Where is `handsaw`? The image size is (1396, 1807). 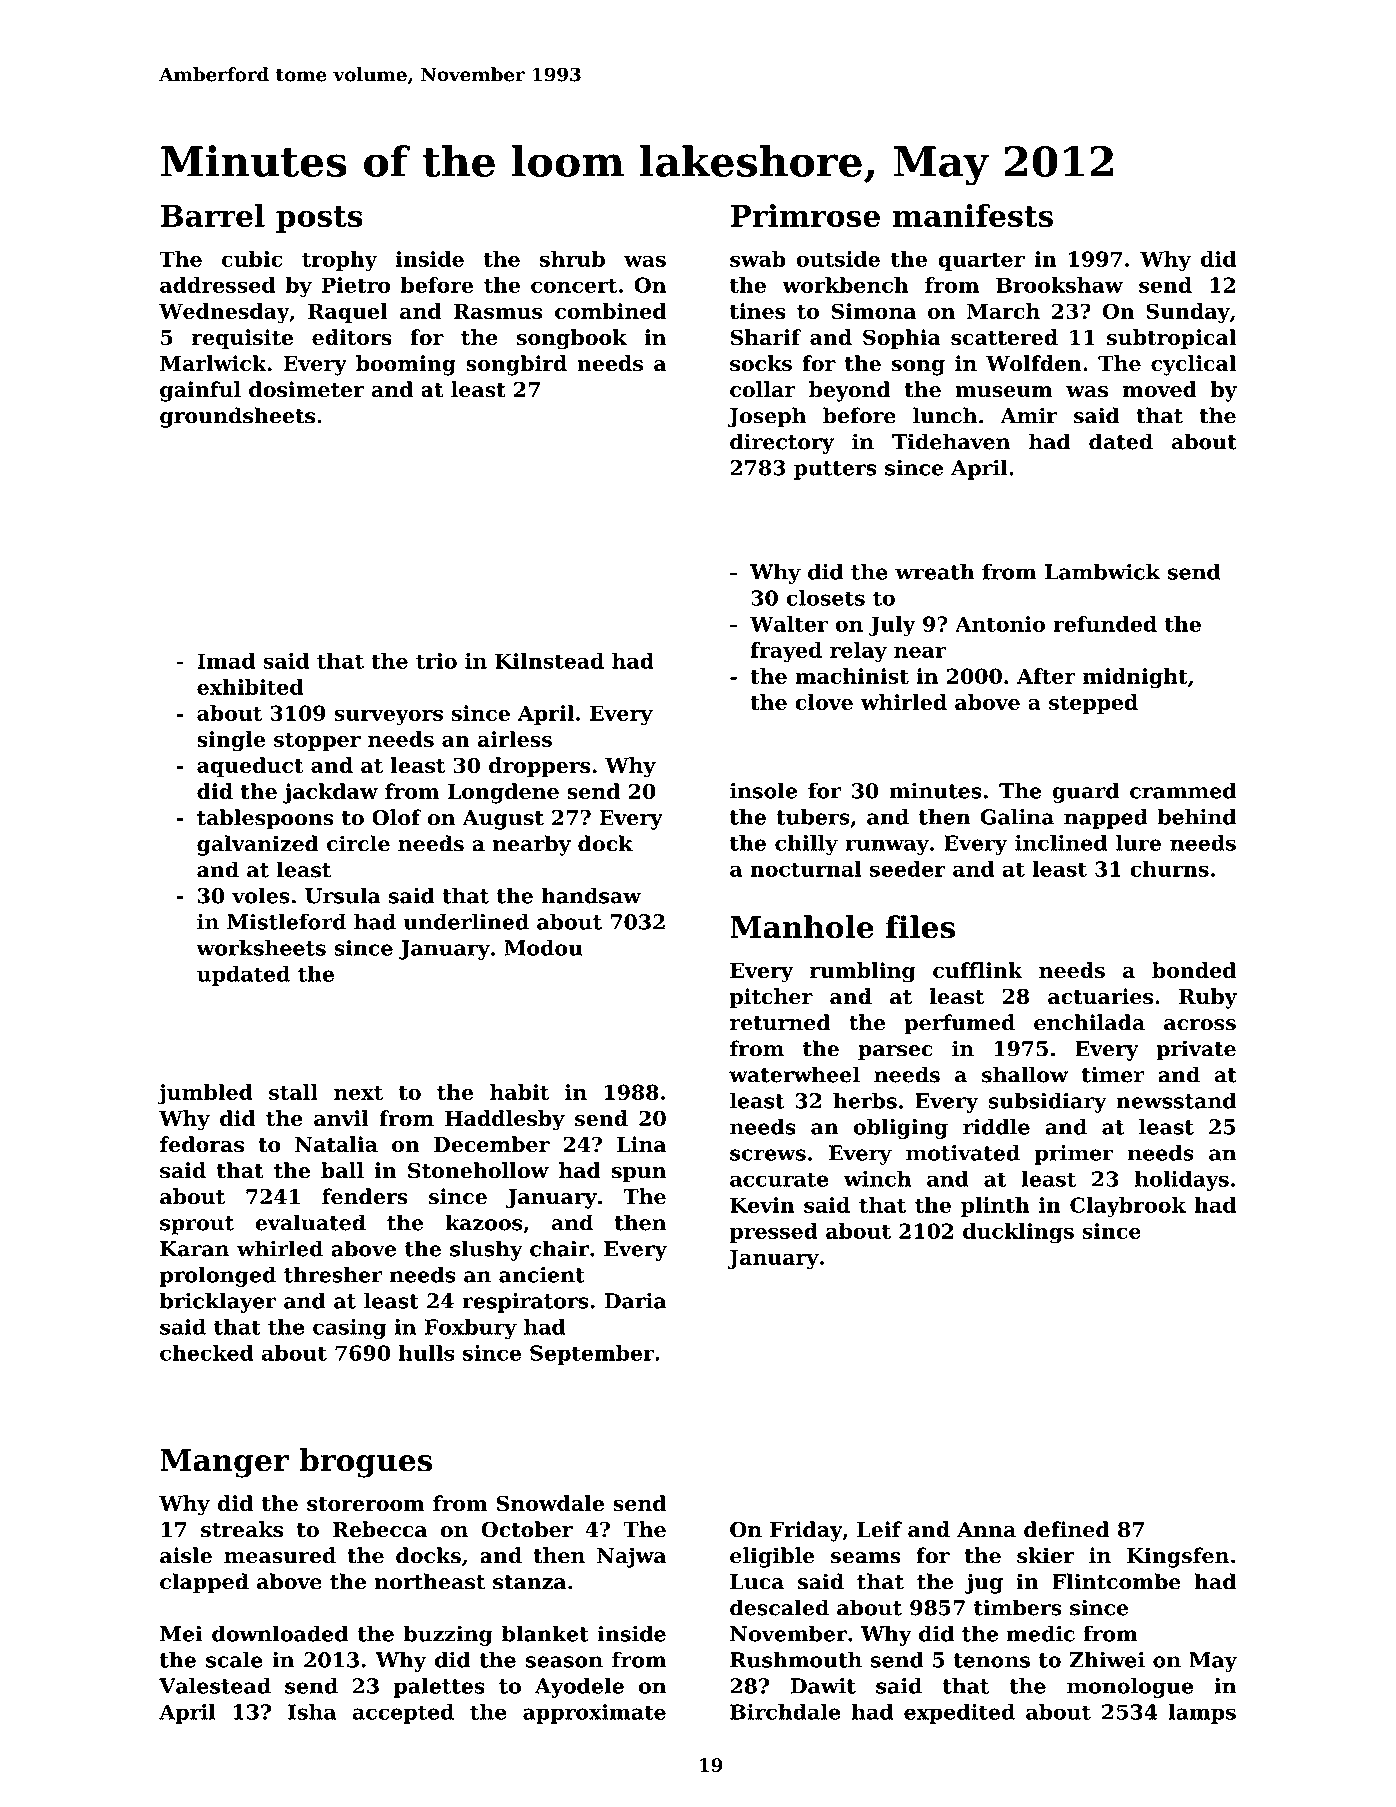 handsaw is located at coordinates (591, 895).
